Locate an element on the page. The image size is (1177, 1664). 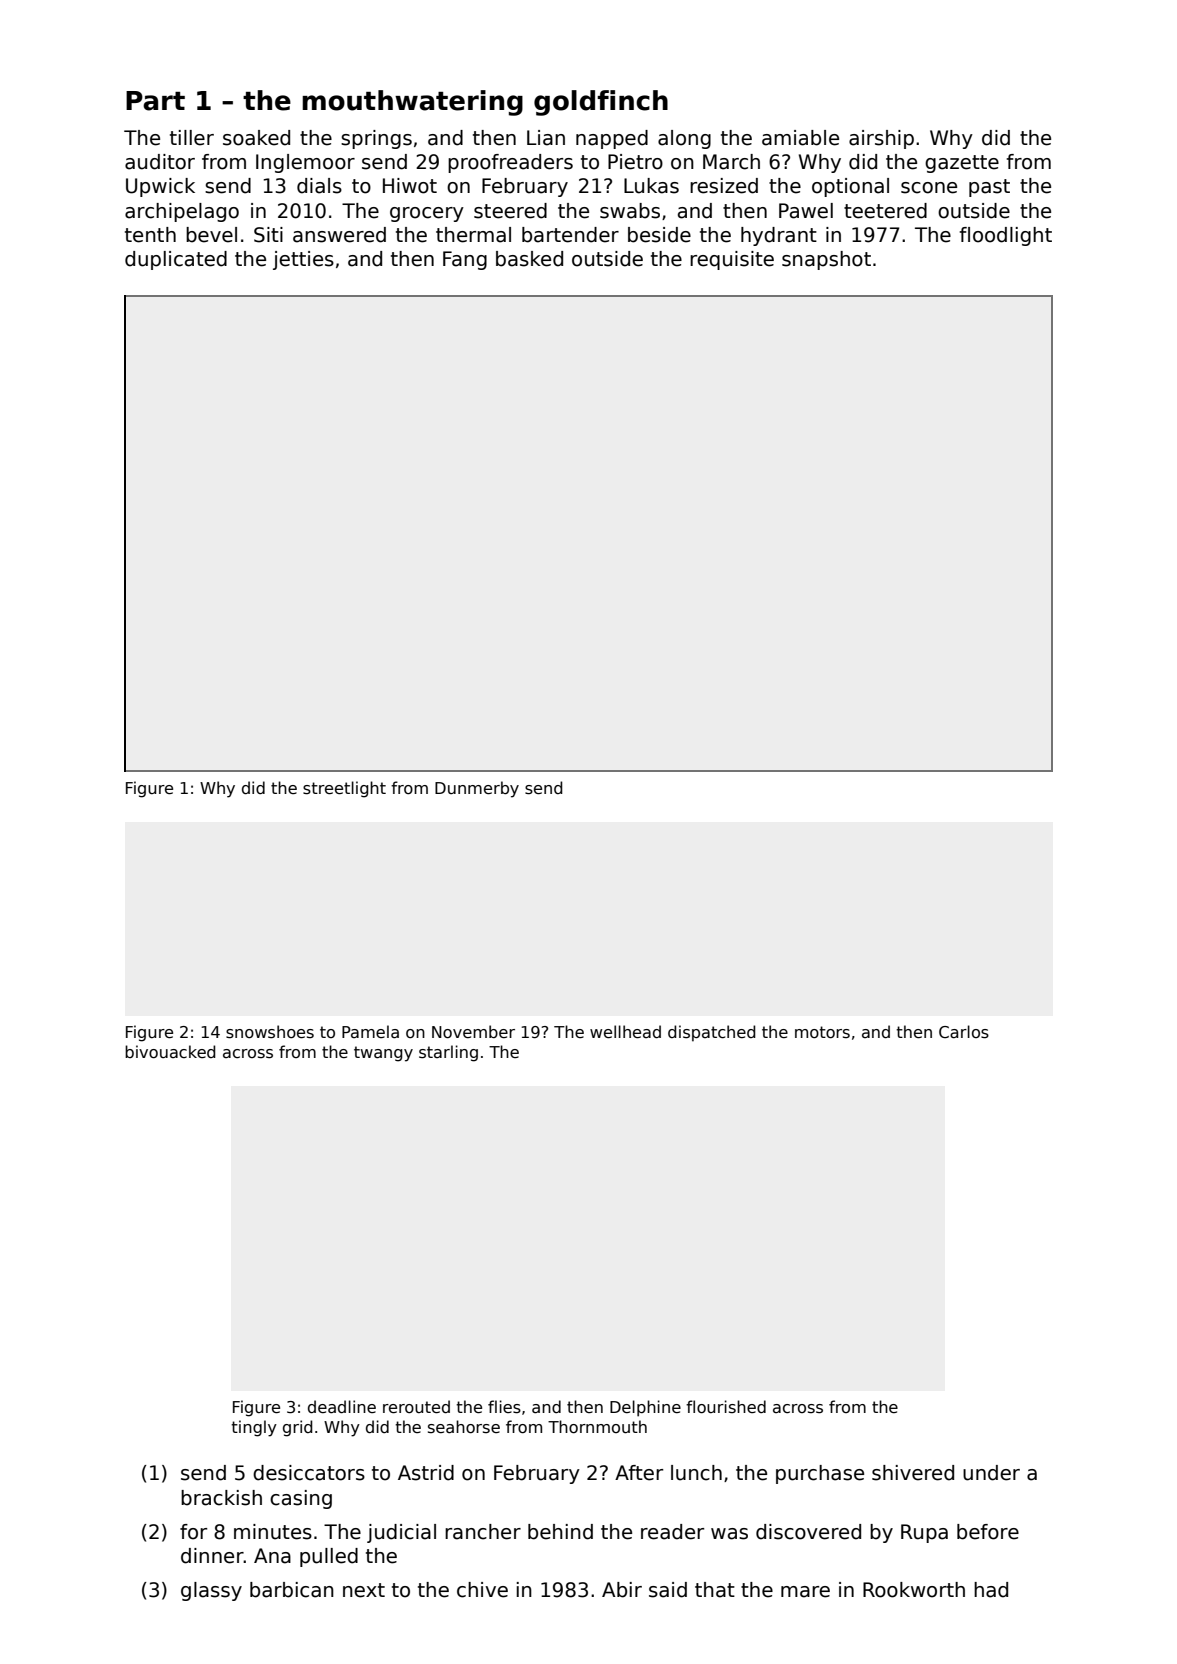
airship is located at coordinates (881, 139).
